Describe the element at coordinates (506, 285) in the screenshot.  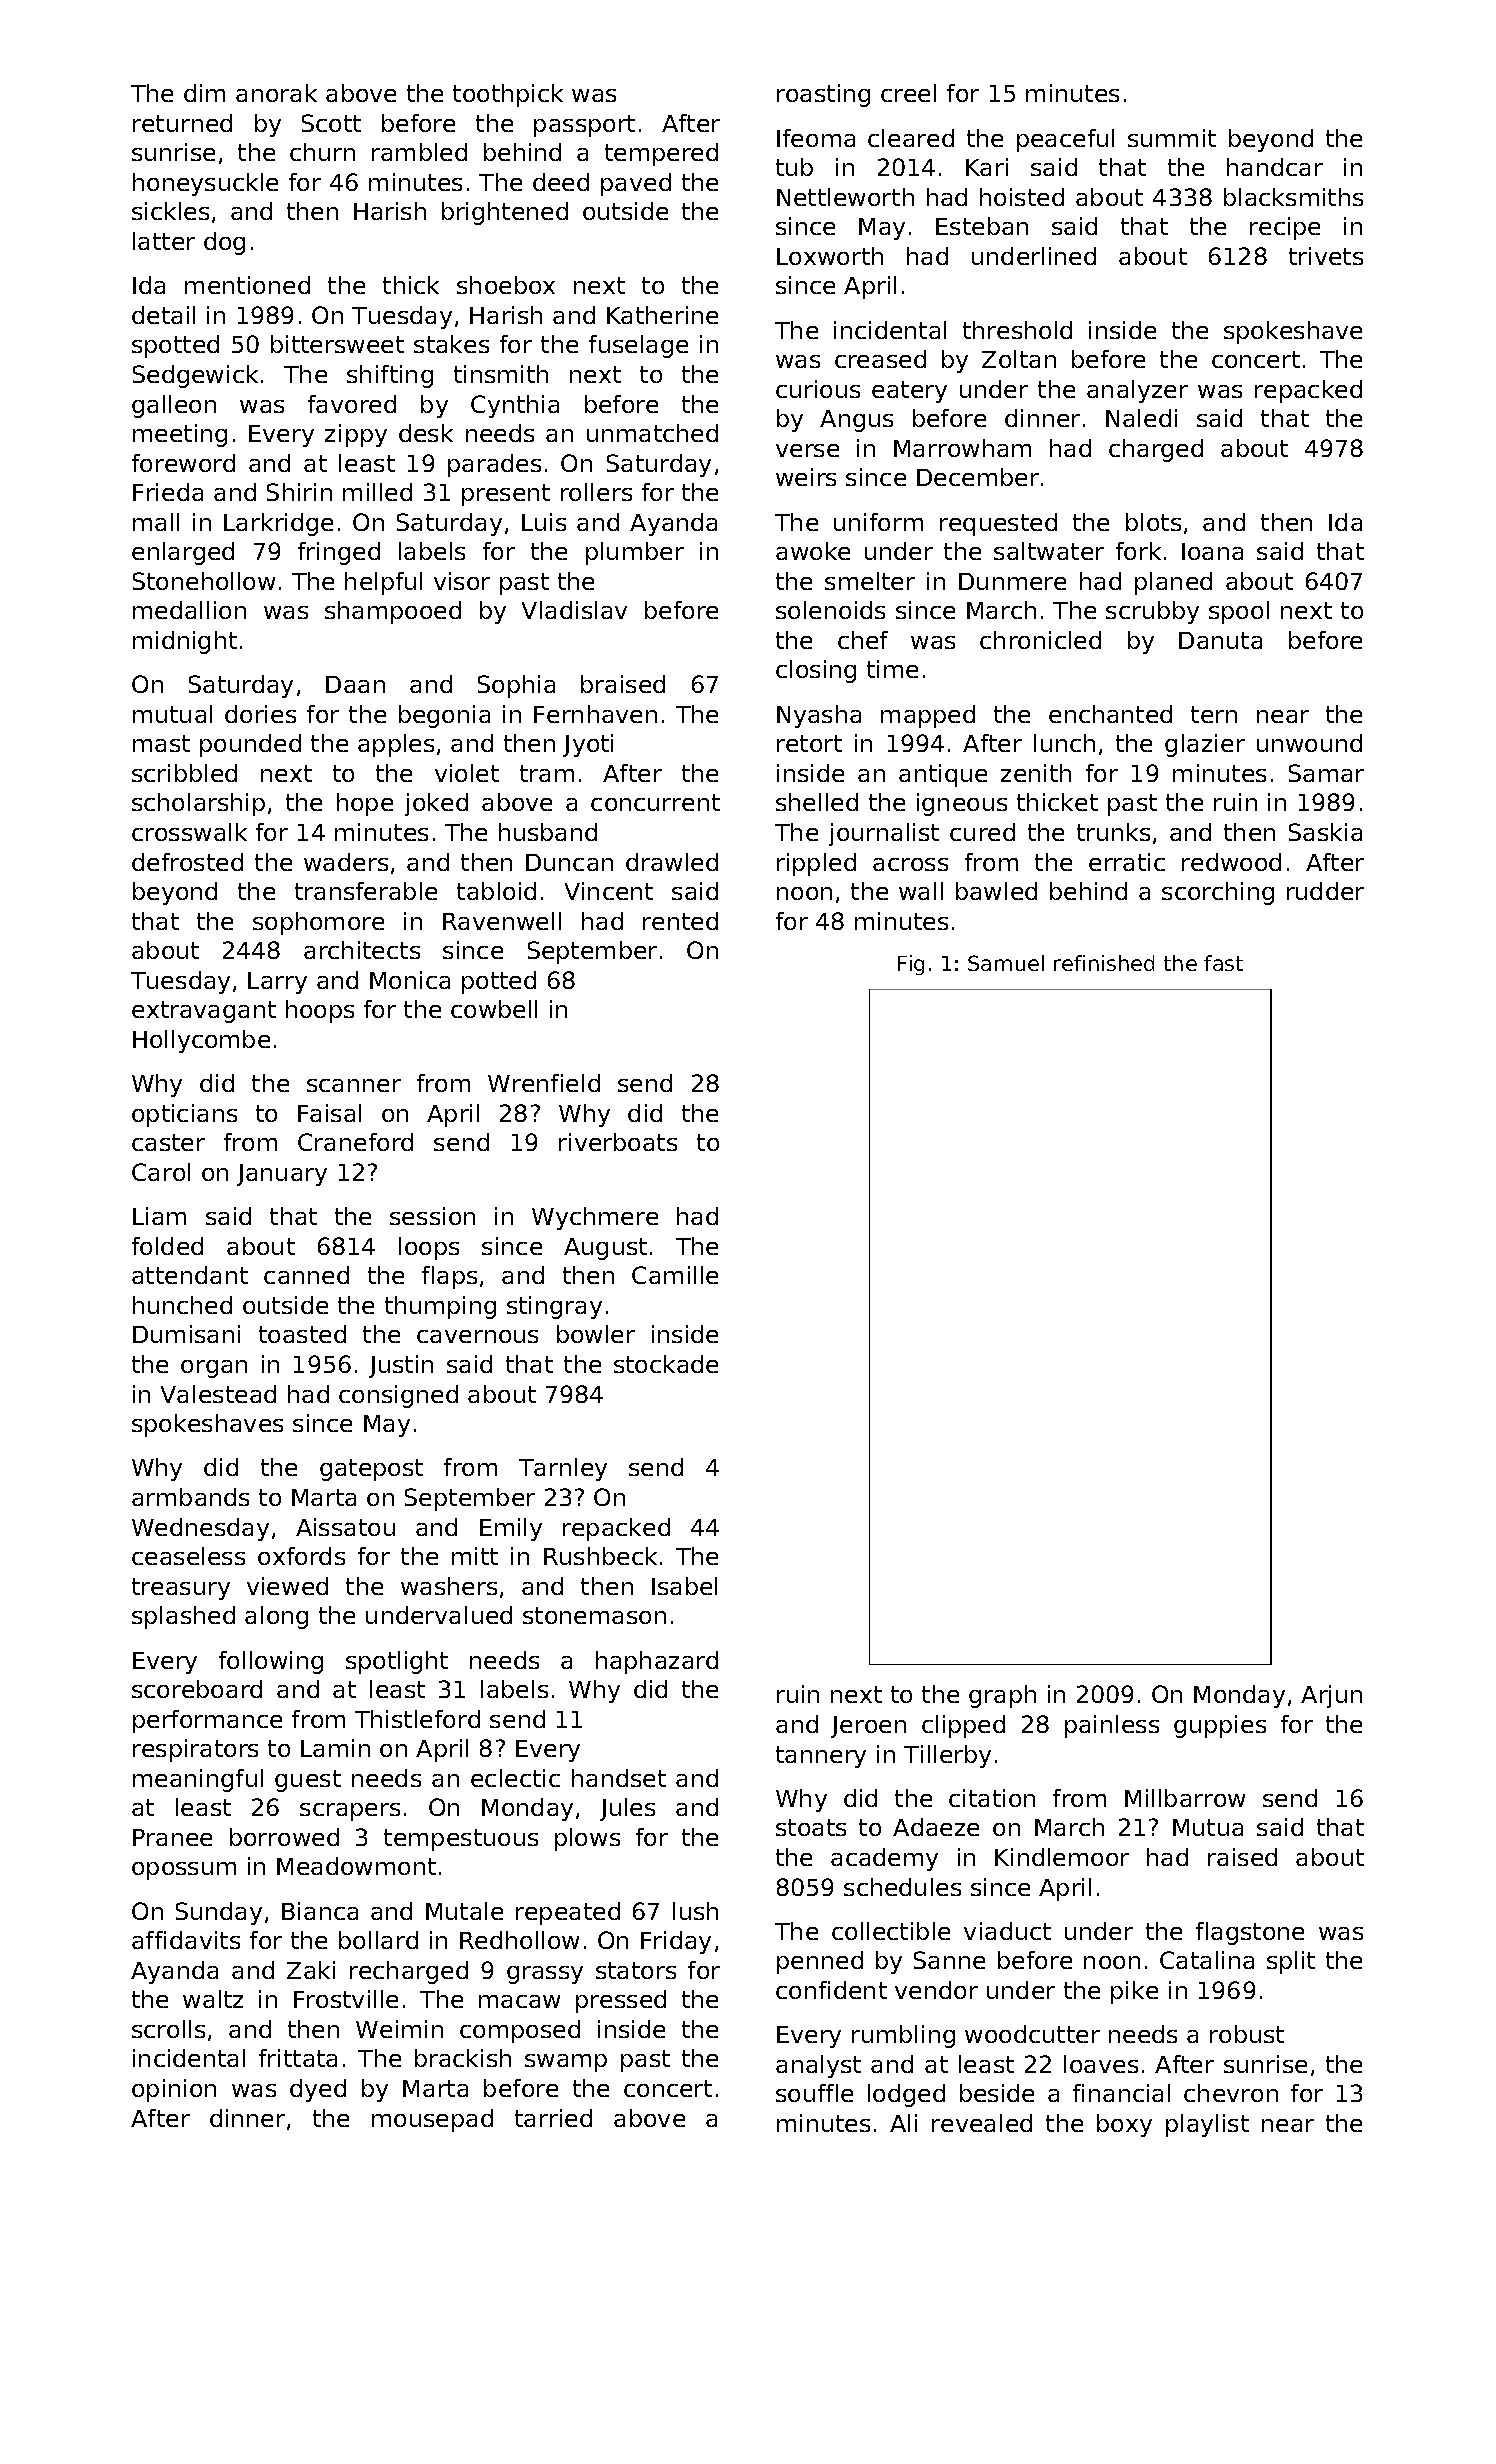
I see `shoebox` at that location.
